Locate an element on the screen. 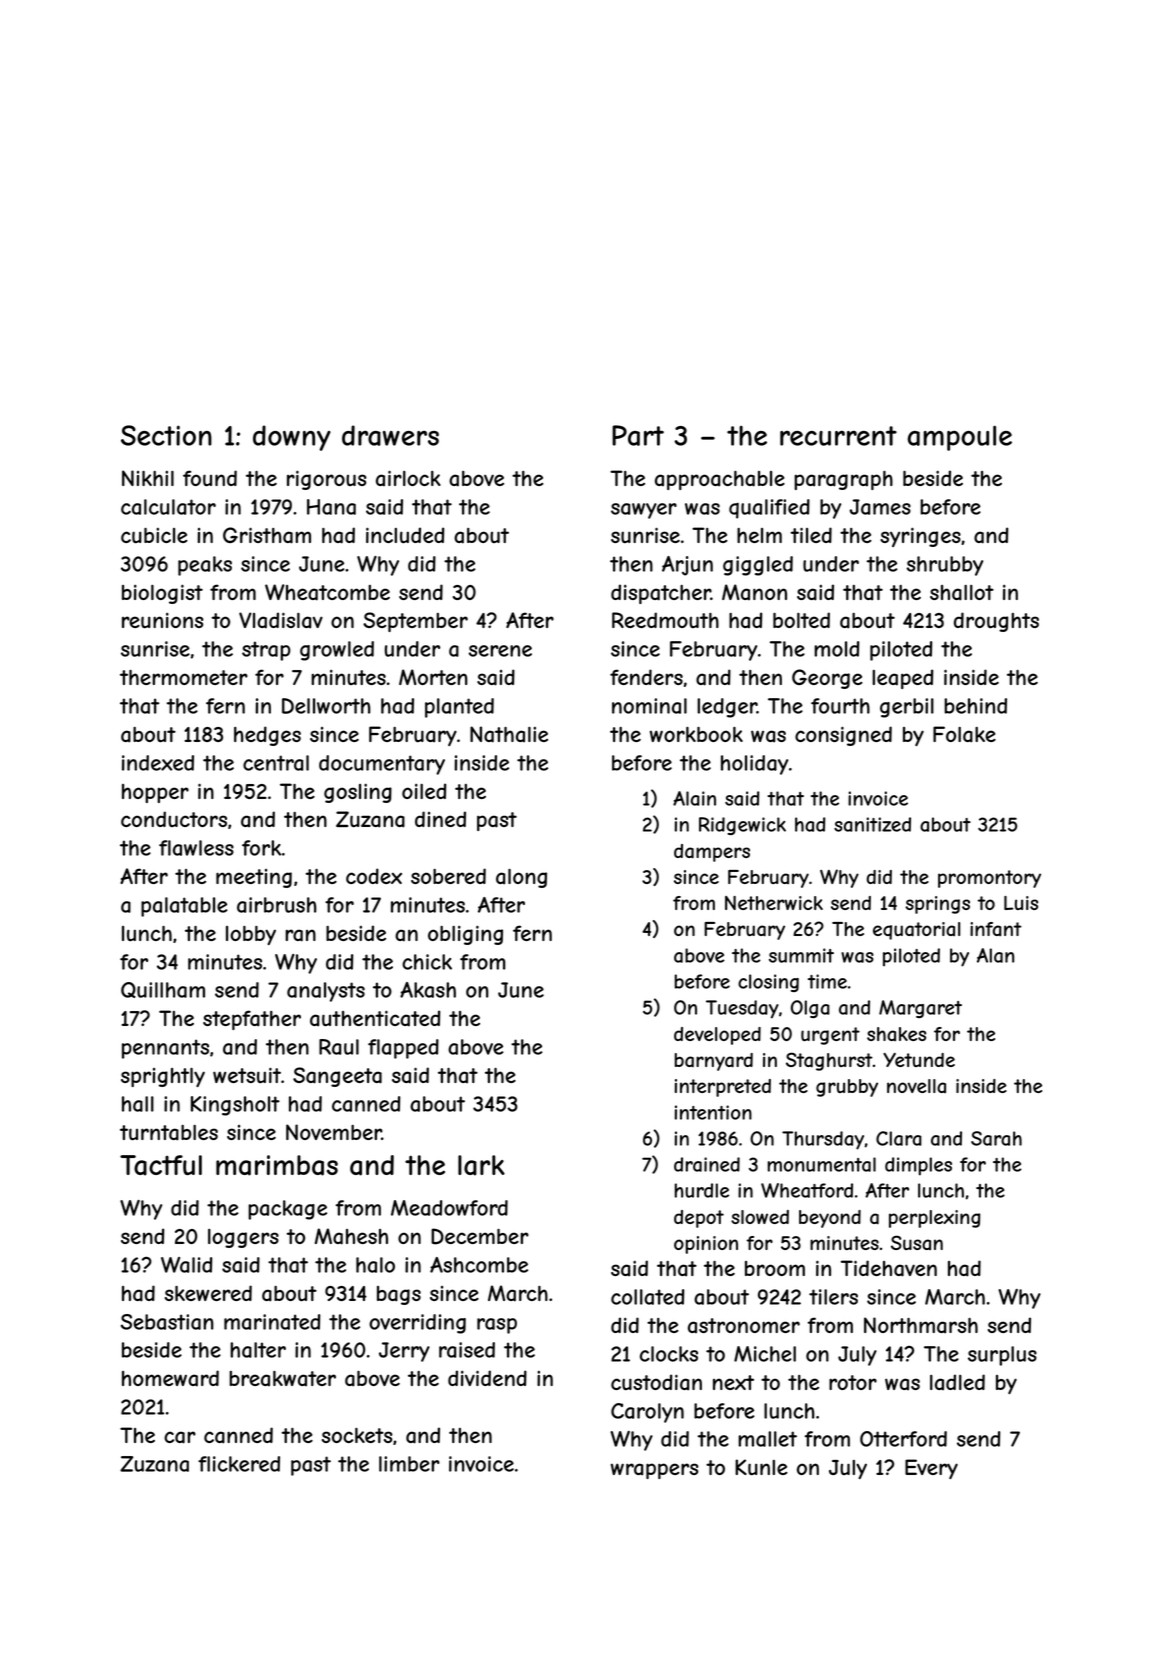 The width and height of the screenshot is (1165, 1654). gosling is located at coordinates (358, 793).
